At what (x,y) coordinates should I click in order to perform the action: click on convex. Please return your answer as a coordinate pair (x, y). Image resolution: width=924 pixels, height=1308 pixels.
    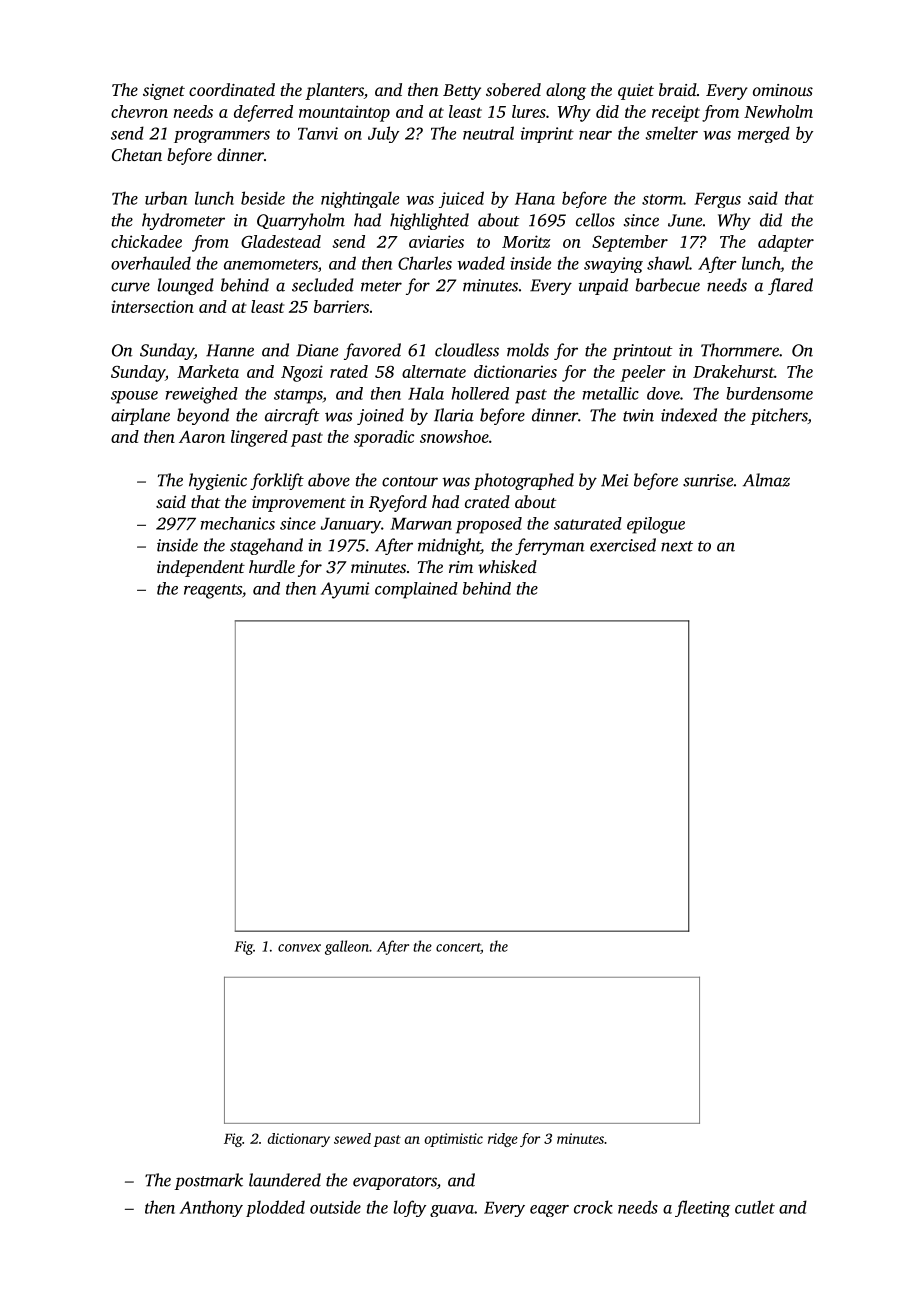
    Looking at the image, I should click on (299, 948).
